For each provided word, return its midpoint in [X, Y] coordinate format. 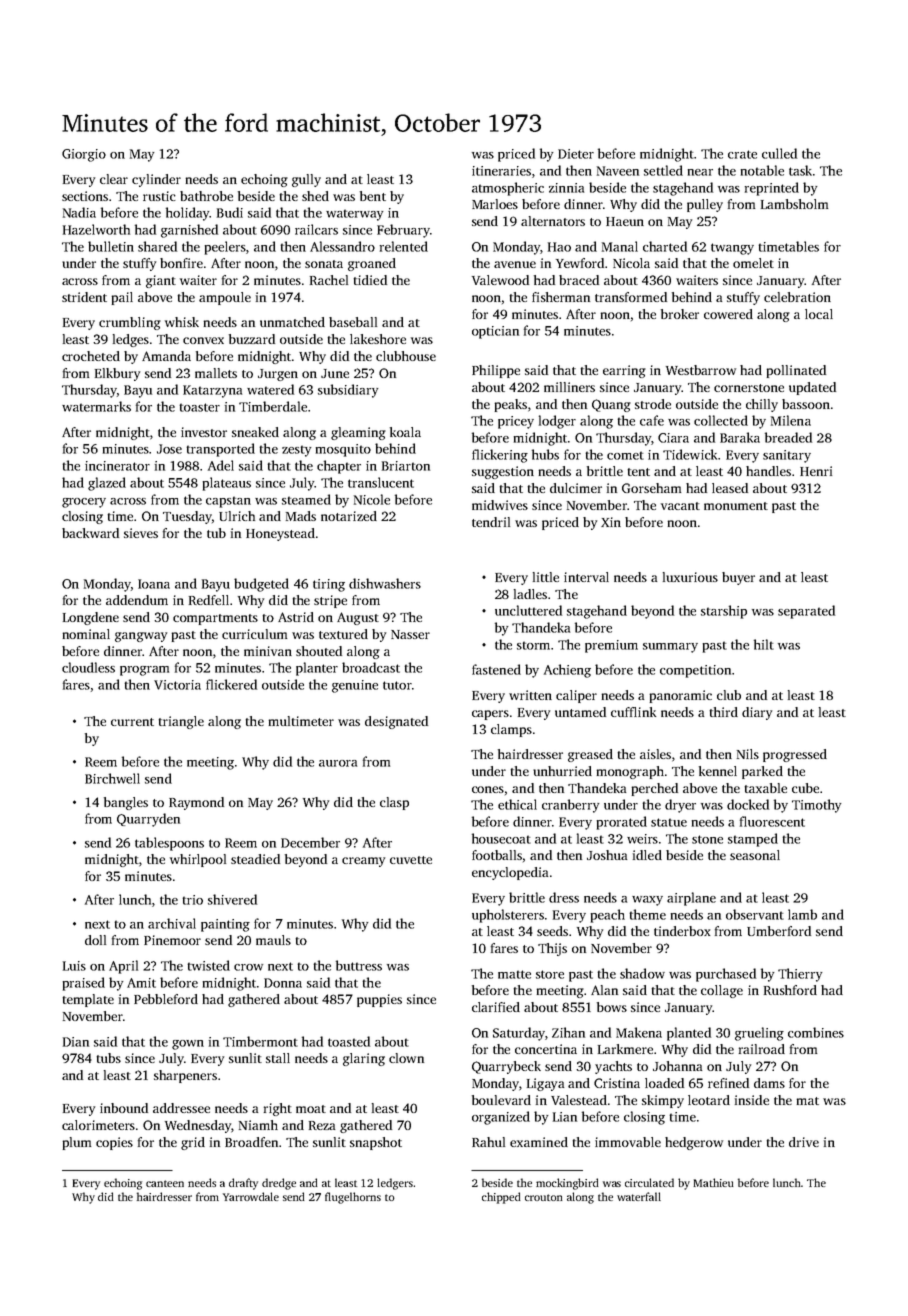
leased [730, 488]
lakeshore [378, 339]
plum [77, 1143]
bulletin [111, 246]
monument [736, 506]
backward [90, 533]
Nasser [410, 634]
